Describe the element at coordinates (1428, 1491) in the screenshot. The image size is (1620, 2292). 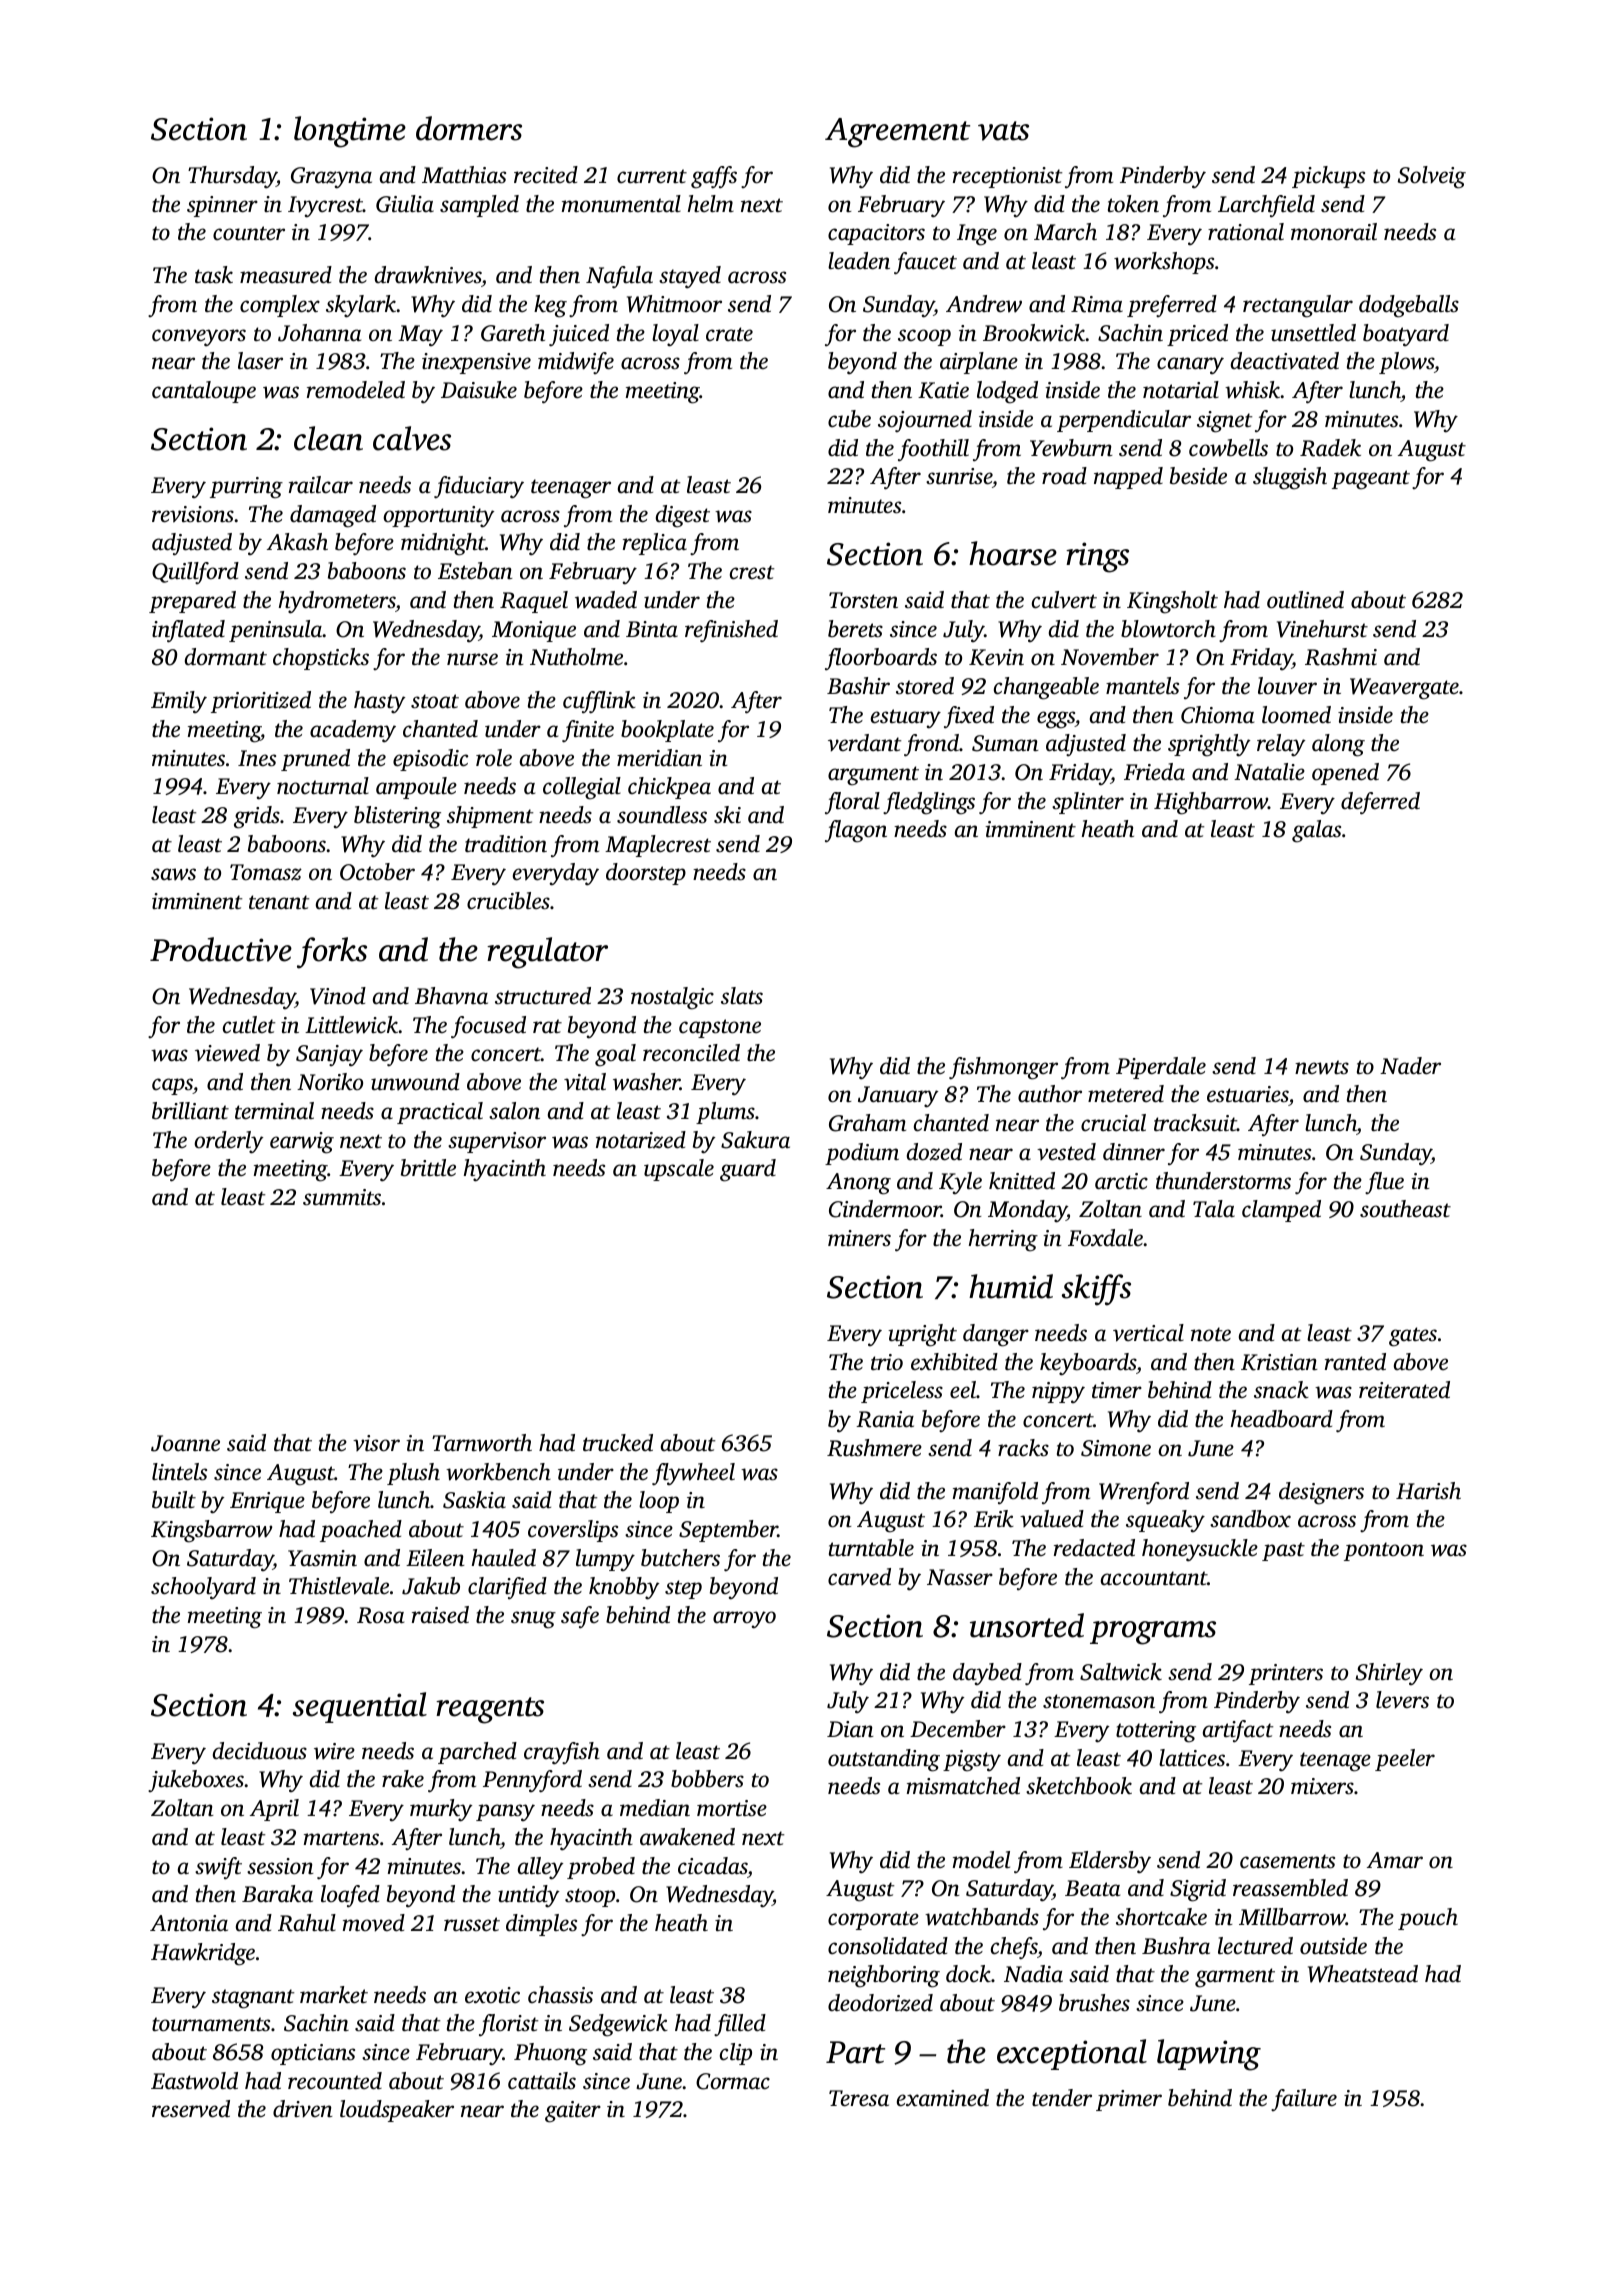
I see `Harish` at that location.
